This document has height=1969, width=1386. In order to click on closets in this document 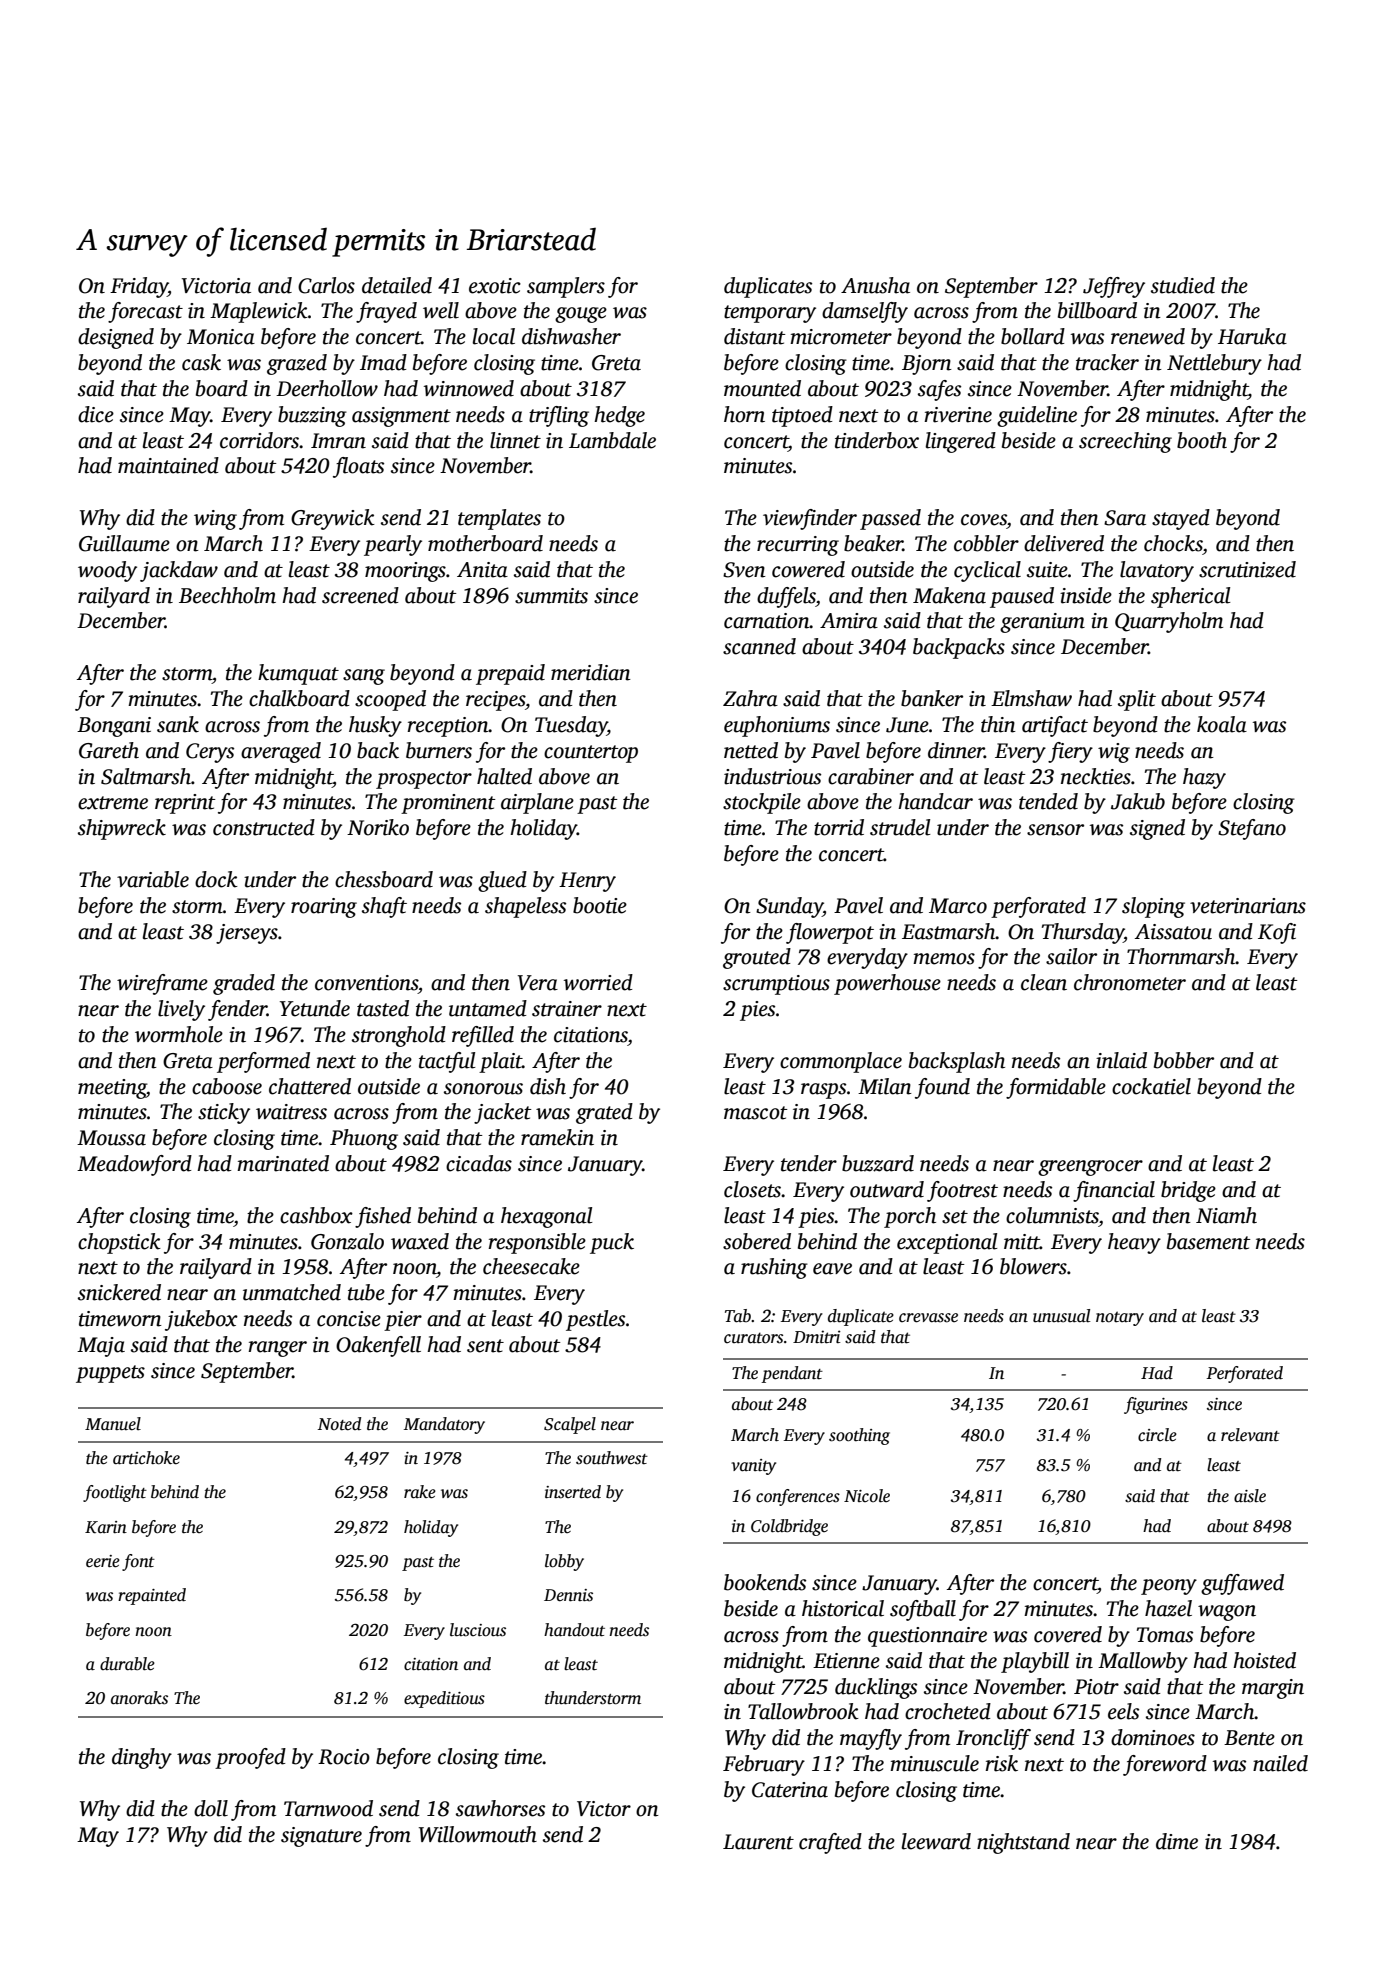, I will do `click(752, 1189)`.
